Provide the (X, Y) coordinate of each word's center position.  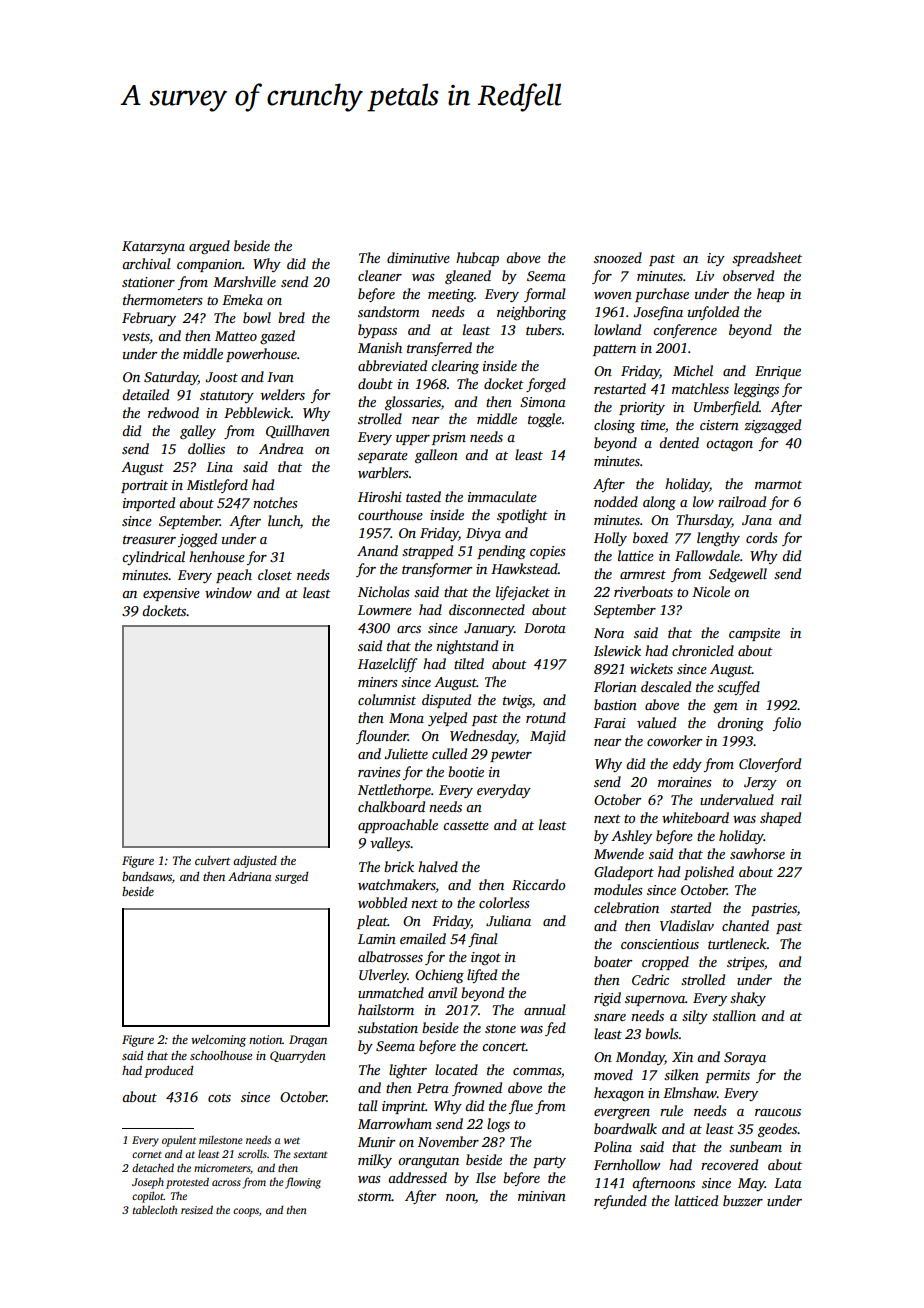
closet (275, 574)
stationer (148, 282)
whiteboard (695, 817)
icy (716, 259)
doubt (375, 383)
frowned (477, 1089)
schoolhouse (221, 1055)
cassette (466, 825)
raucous (778, 1112)
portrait (144, 486)
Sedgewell (738, 575)
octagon (729, 445)
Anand (377, 550)
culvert (212, 860)
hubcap (477, 259)
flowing (303, 1183)
